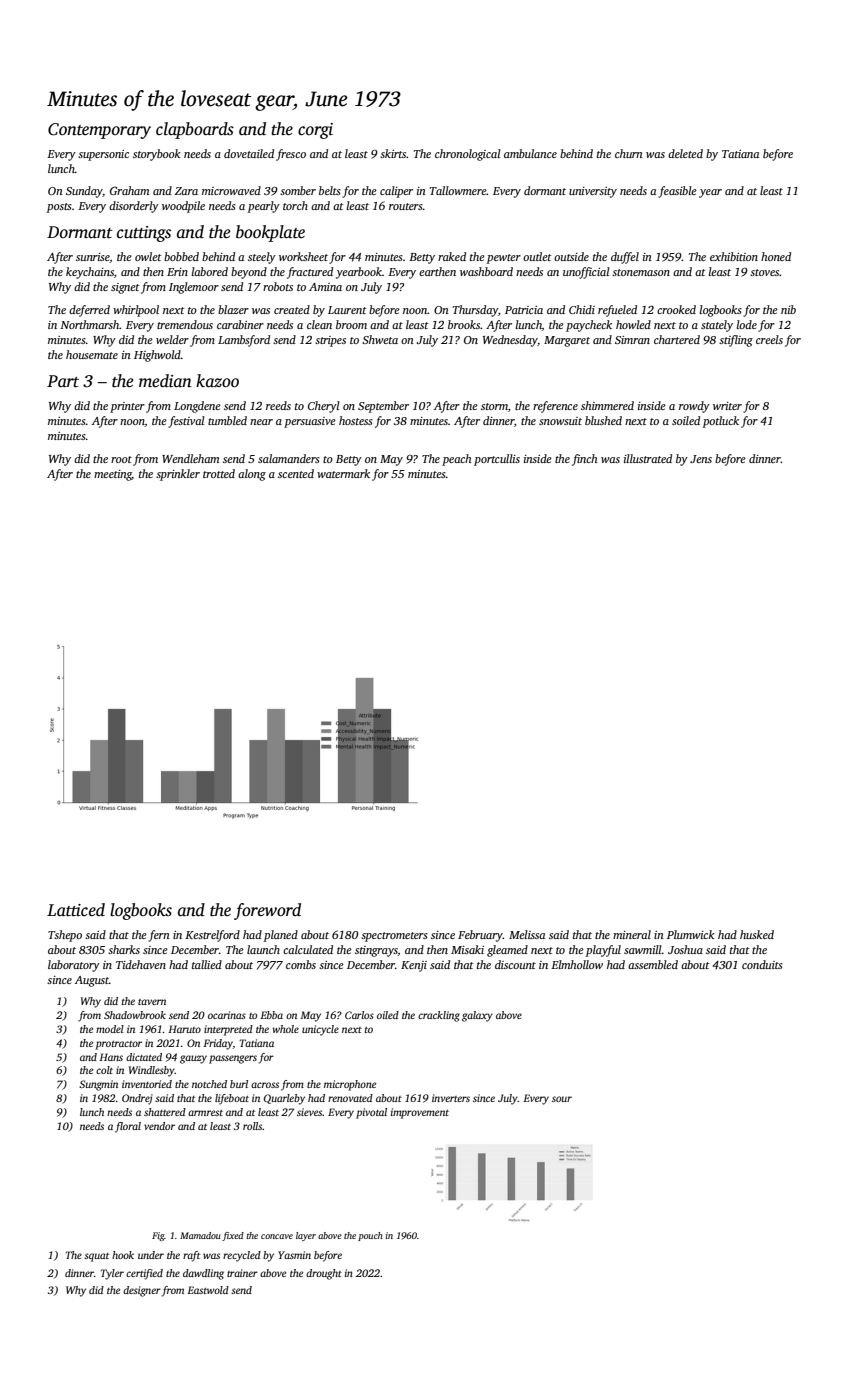  Describe the element at coordinates (144, 1274) in the screenshot. I see `certified` at that location.
